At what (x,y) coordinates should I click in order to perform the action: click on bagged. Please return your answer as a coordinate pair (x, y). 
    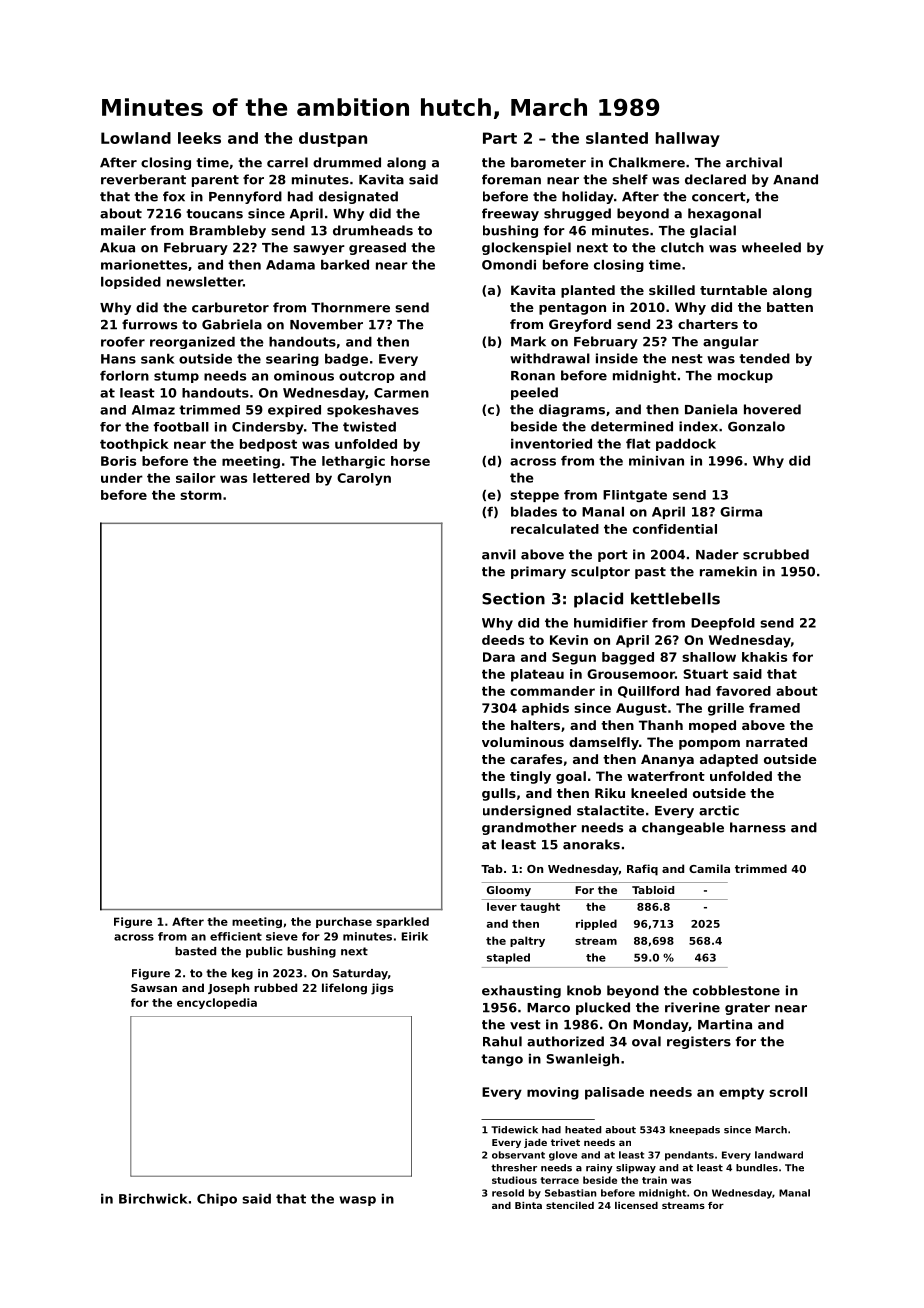
    Looking at the image, I should click on (628, 658).
